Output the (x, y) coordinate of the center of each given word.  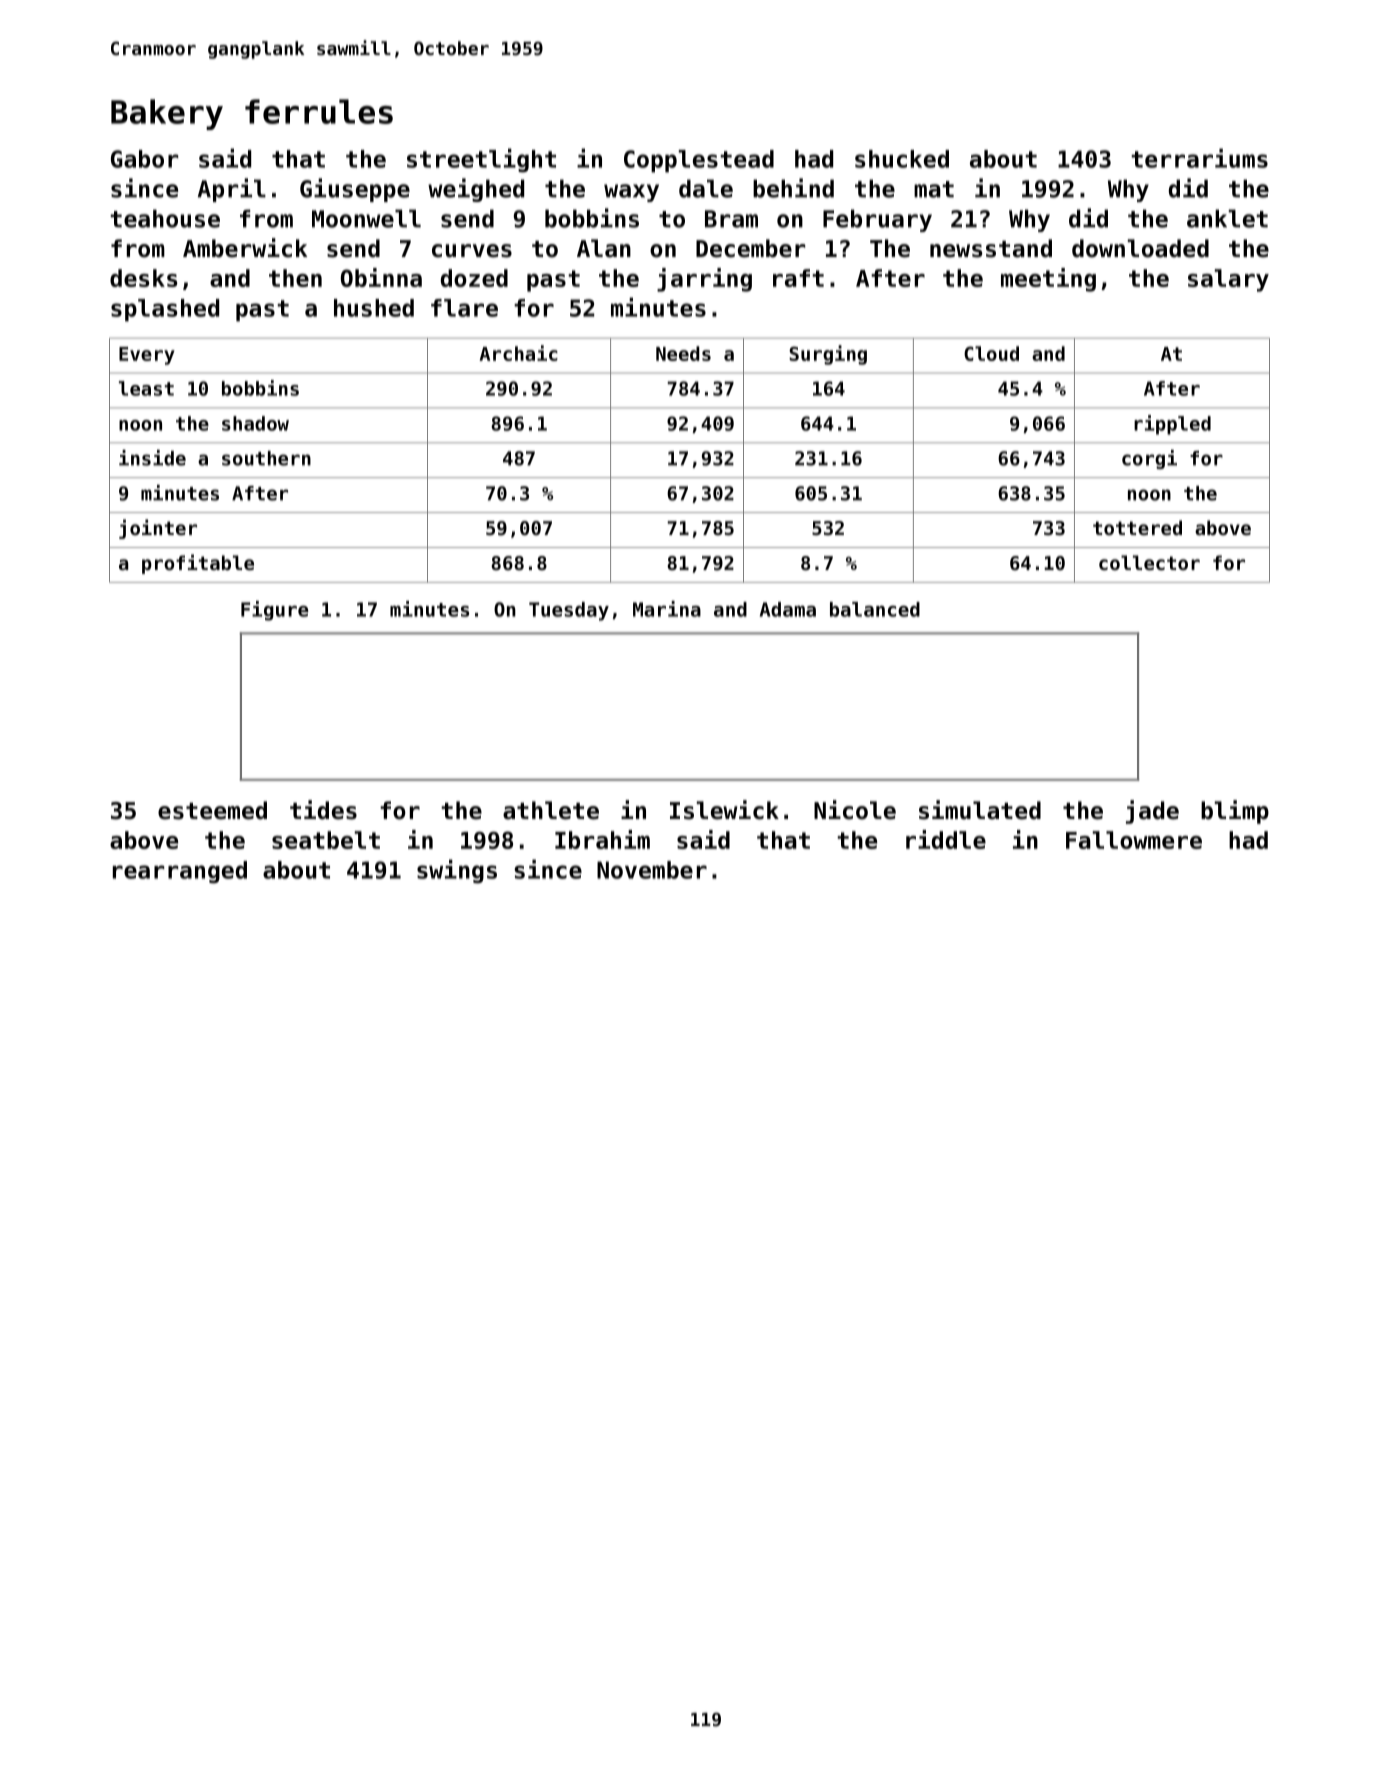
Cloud (991, 353)
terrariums (1199, 158)
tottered (1137, 527)
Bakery (167, 114)
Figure (274, 611)
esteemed (212, 810)
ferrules (319, 111)
